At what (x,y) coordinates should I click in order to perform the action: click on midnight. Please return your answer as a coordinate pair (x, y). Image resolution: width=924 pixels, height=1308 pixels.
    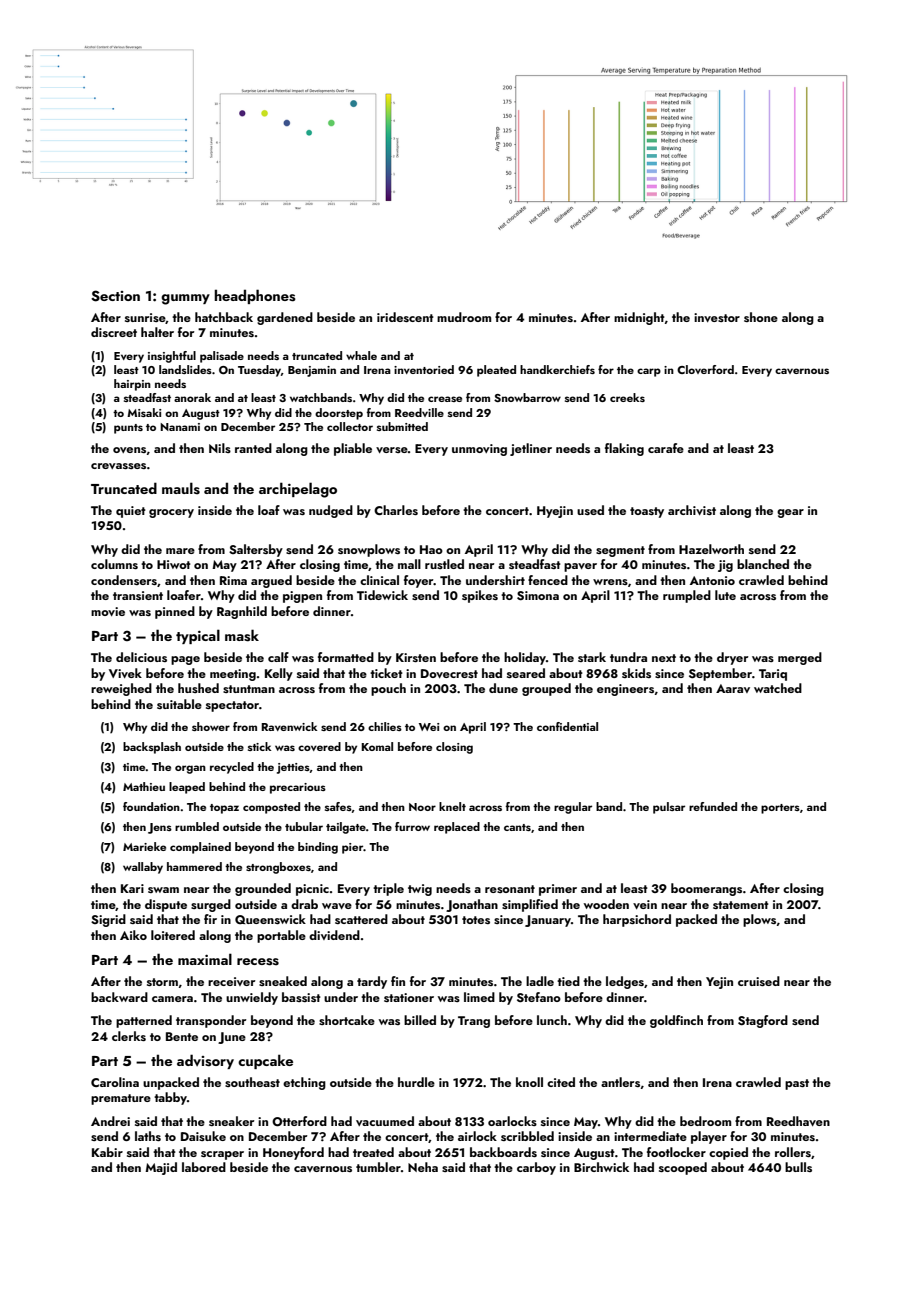
    Looking at the image, I should click on (639, 318).
